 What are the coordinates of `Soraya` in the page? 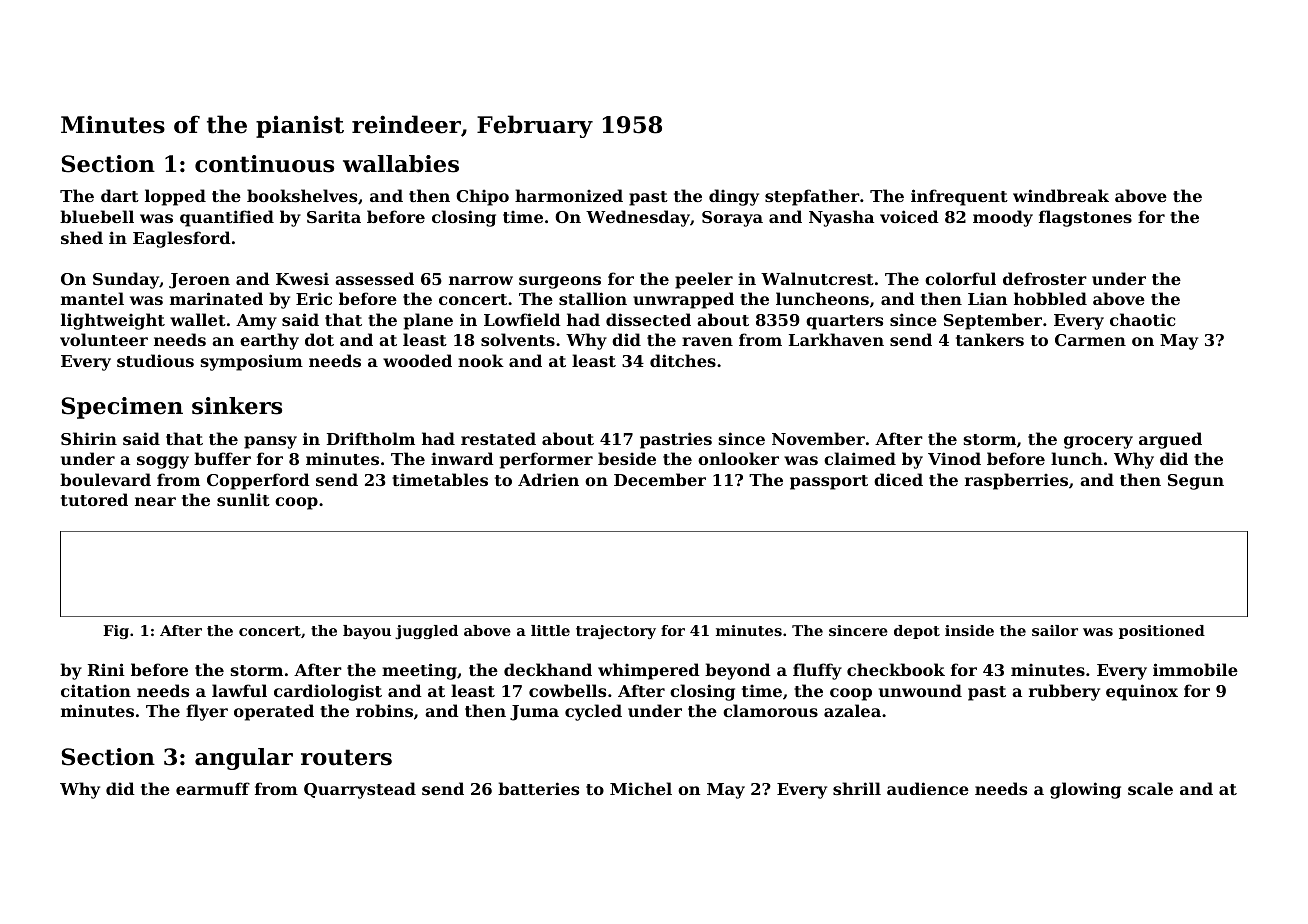 It's located at (732, 219).
